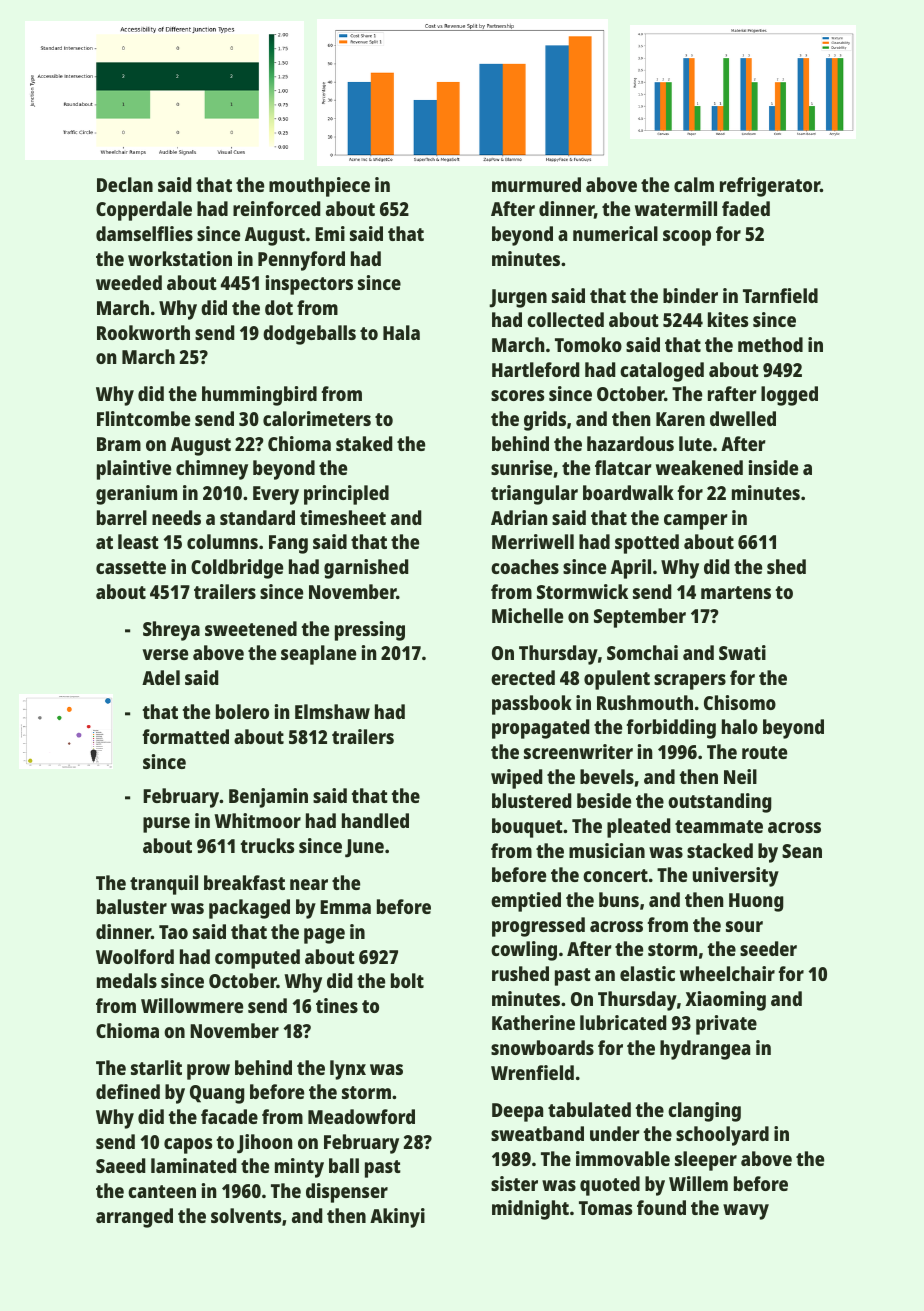 Image resolution: width=924 pixels, height=1311 pixels. Describe the element at coordinates (162, 1191) in the image. I see `canteen` at that location.
